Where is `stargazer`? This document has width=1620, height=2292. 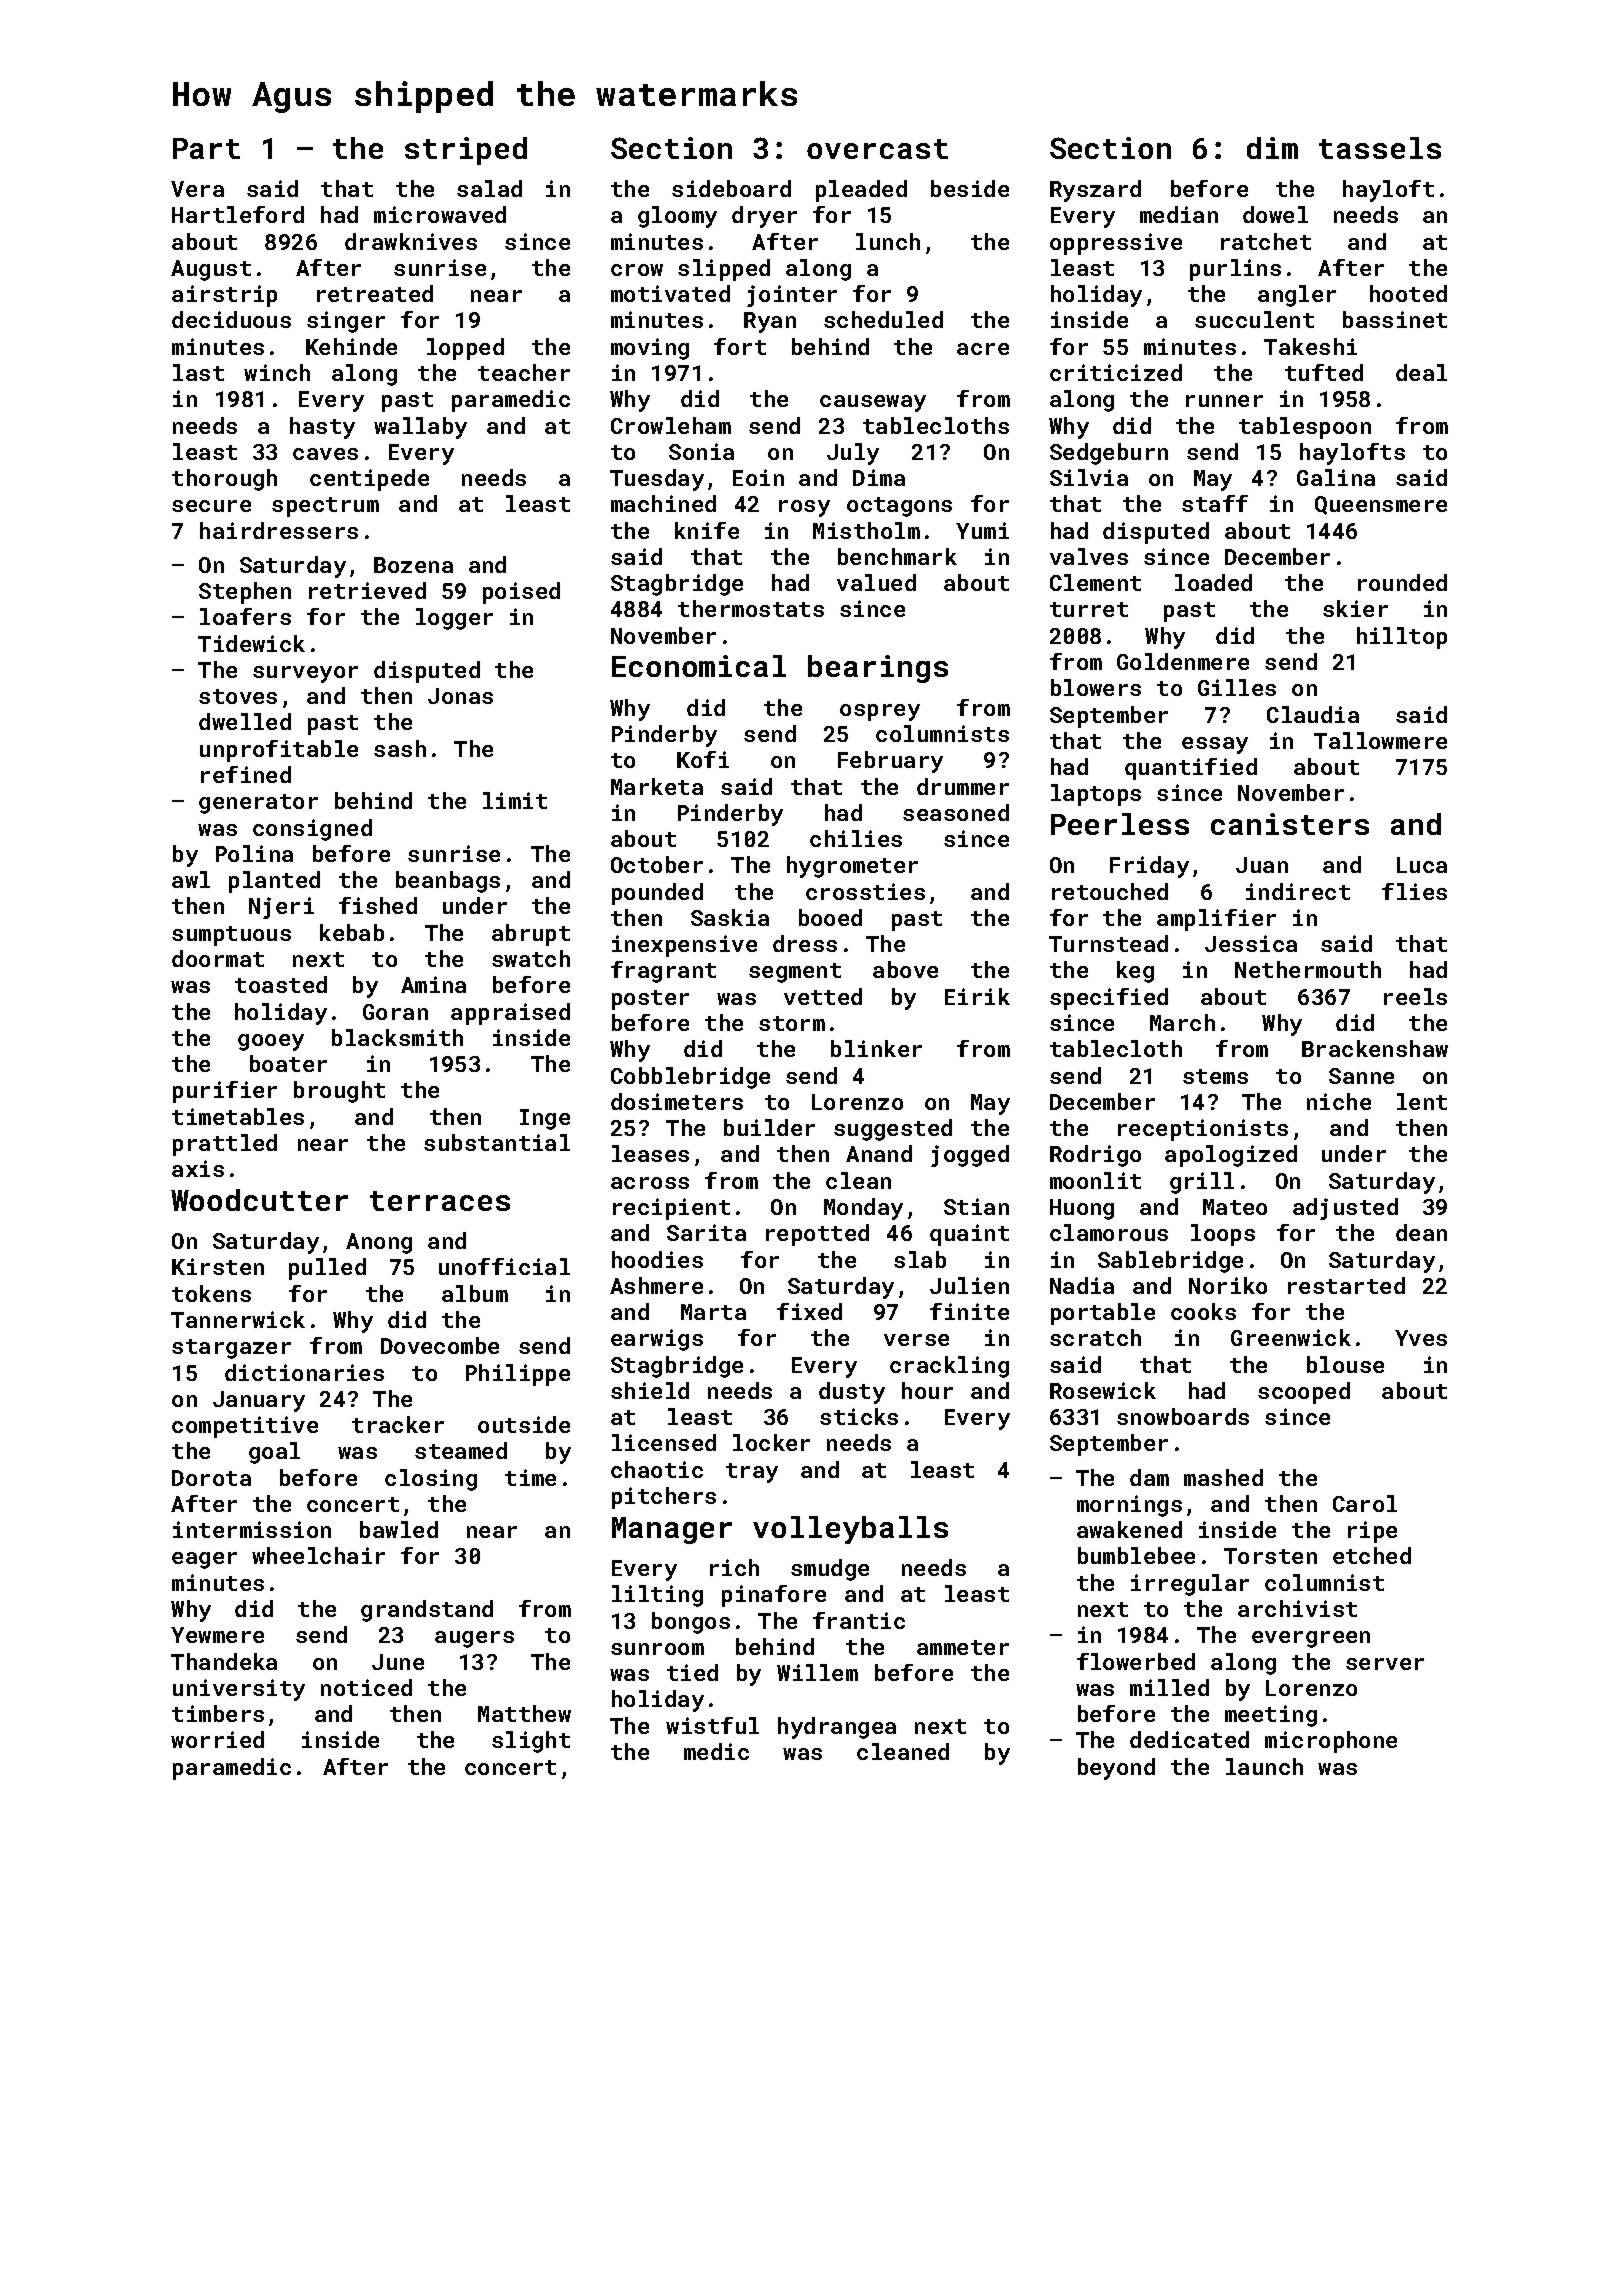 stargazer is located at coordinates (231, 1349).
